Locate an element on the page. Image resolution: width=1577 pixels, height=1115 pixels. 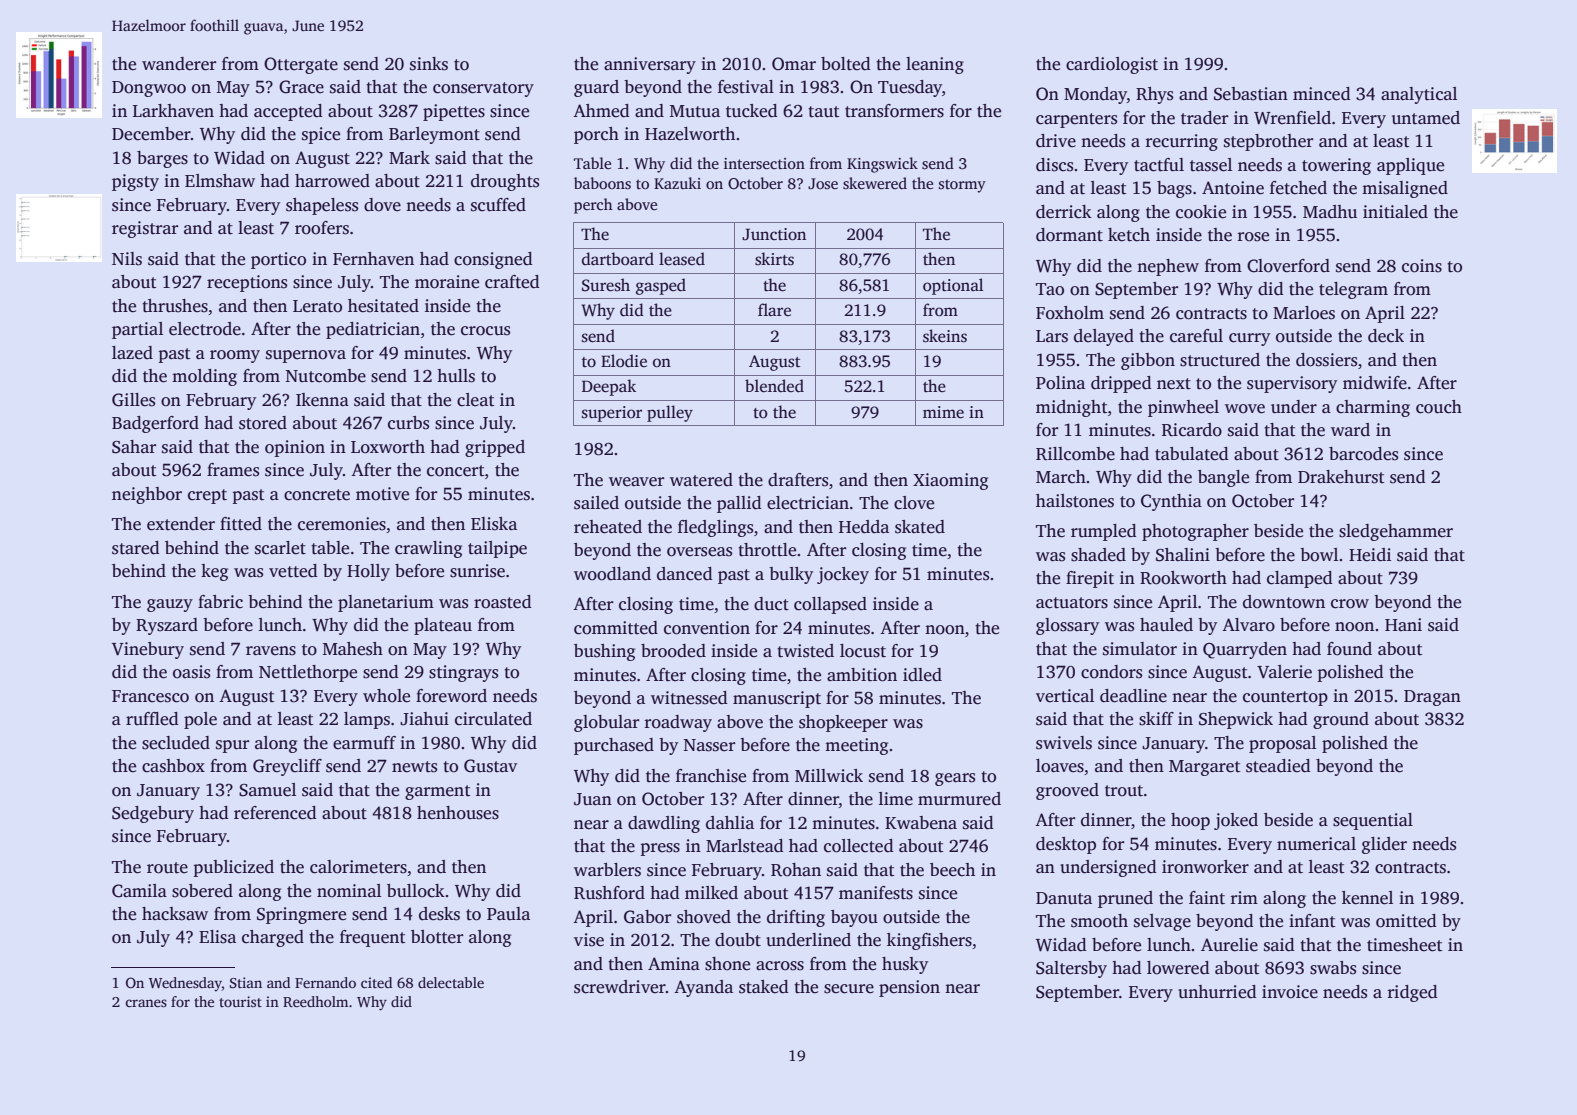
nephew is located at coordinates (1168, 267).
